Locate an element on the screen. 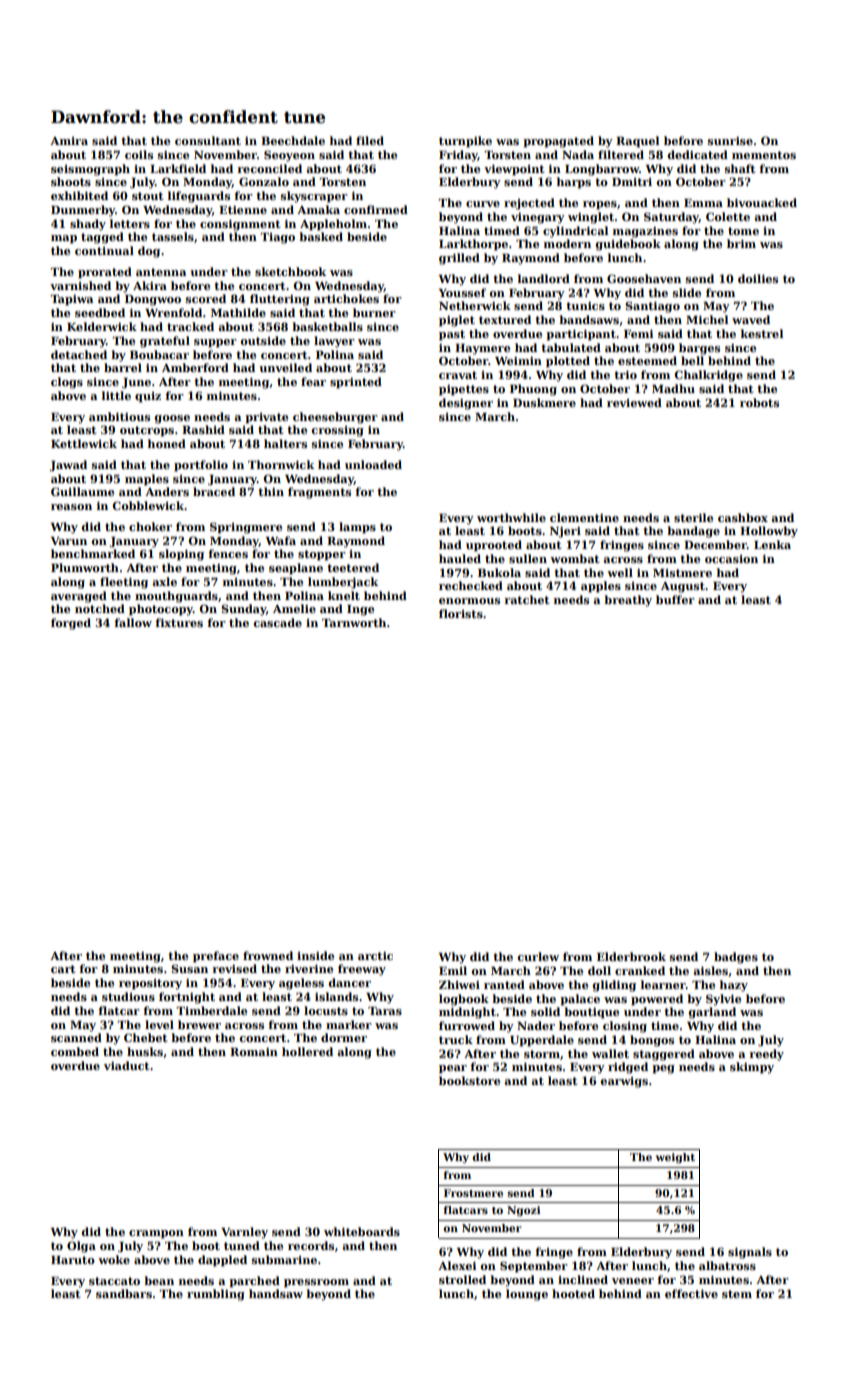 The image size is (849, 1400). turnpike is located at coordinates (465, 142).
